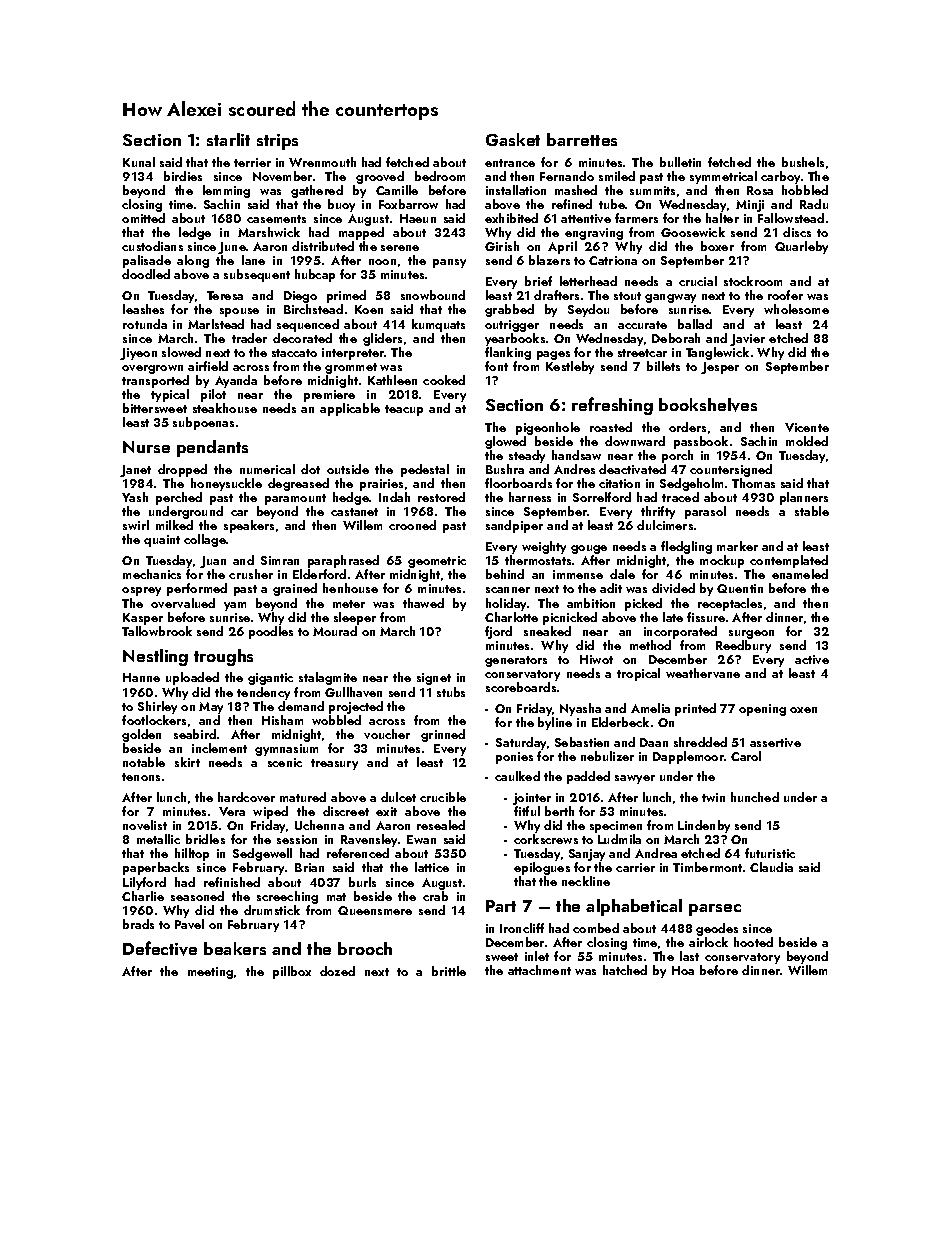  What do you see at coordinates (208, 366) in the screenshot?
I see `airfield` at bounding box center [208, 366].
